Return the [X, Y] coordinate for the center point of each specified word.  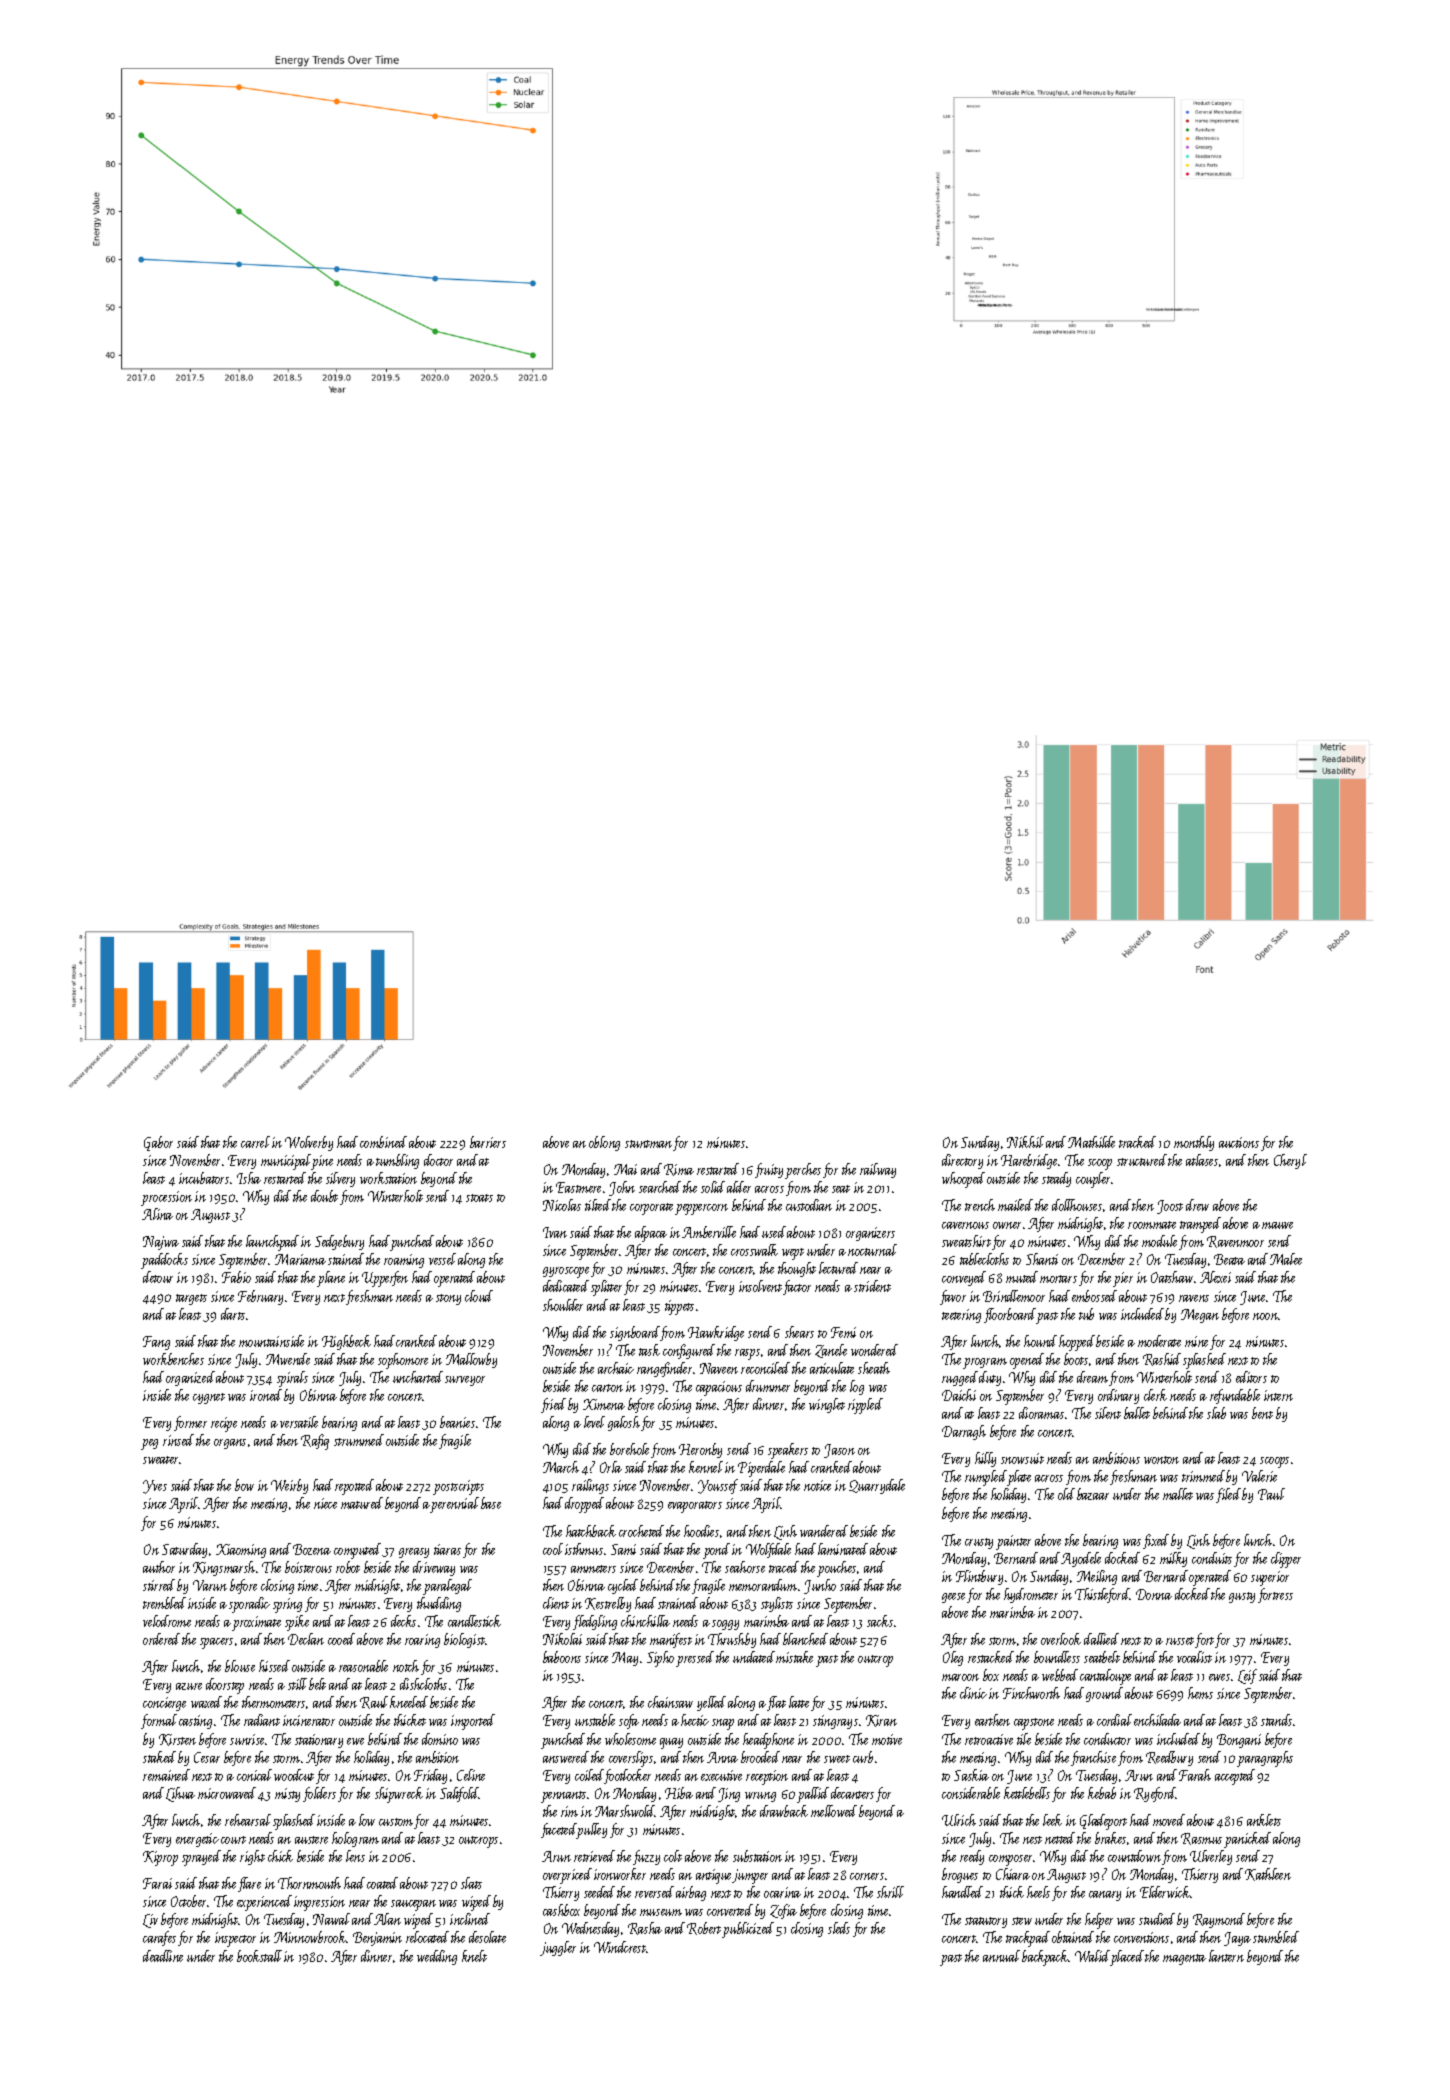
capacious [719, 1388]
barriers [488, 1142]
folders [319, 1794]
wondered [874, 1350]
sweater [161, 1460]
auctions [1239, 1142]
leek [1052, 1820]
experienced [264, 1903]
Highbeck [346, 1342]
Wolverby [309, 1143]
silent [1108, 1413]
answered [566, 1757]
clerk [1155, 1395]
